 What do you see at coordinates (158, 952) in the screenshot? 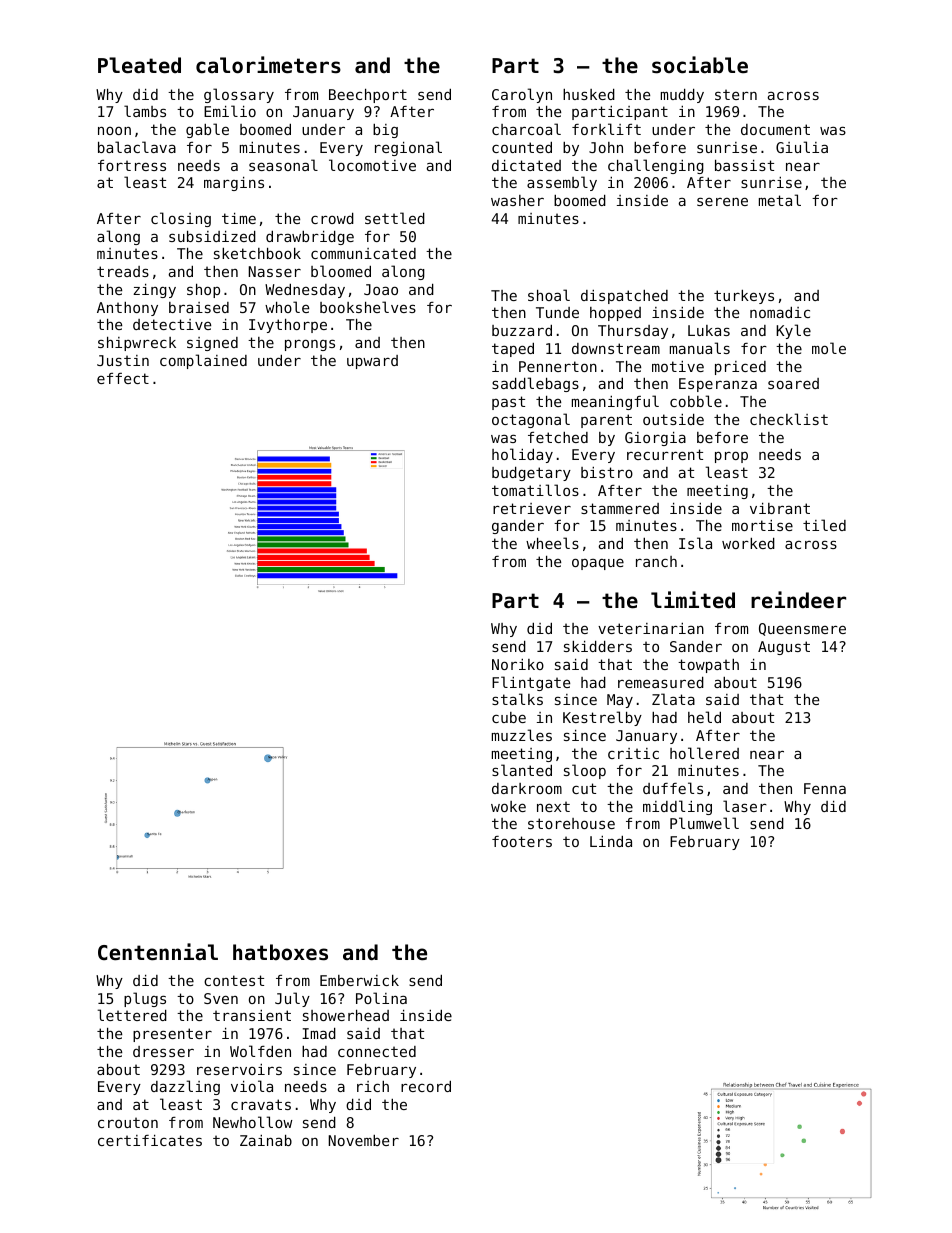
I see `Centennial` at bounding box center [158, 952].
